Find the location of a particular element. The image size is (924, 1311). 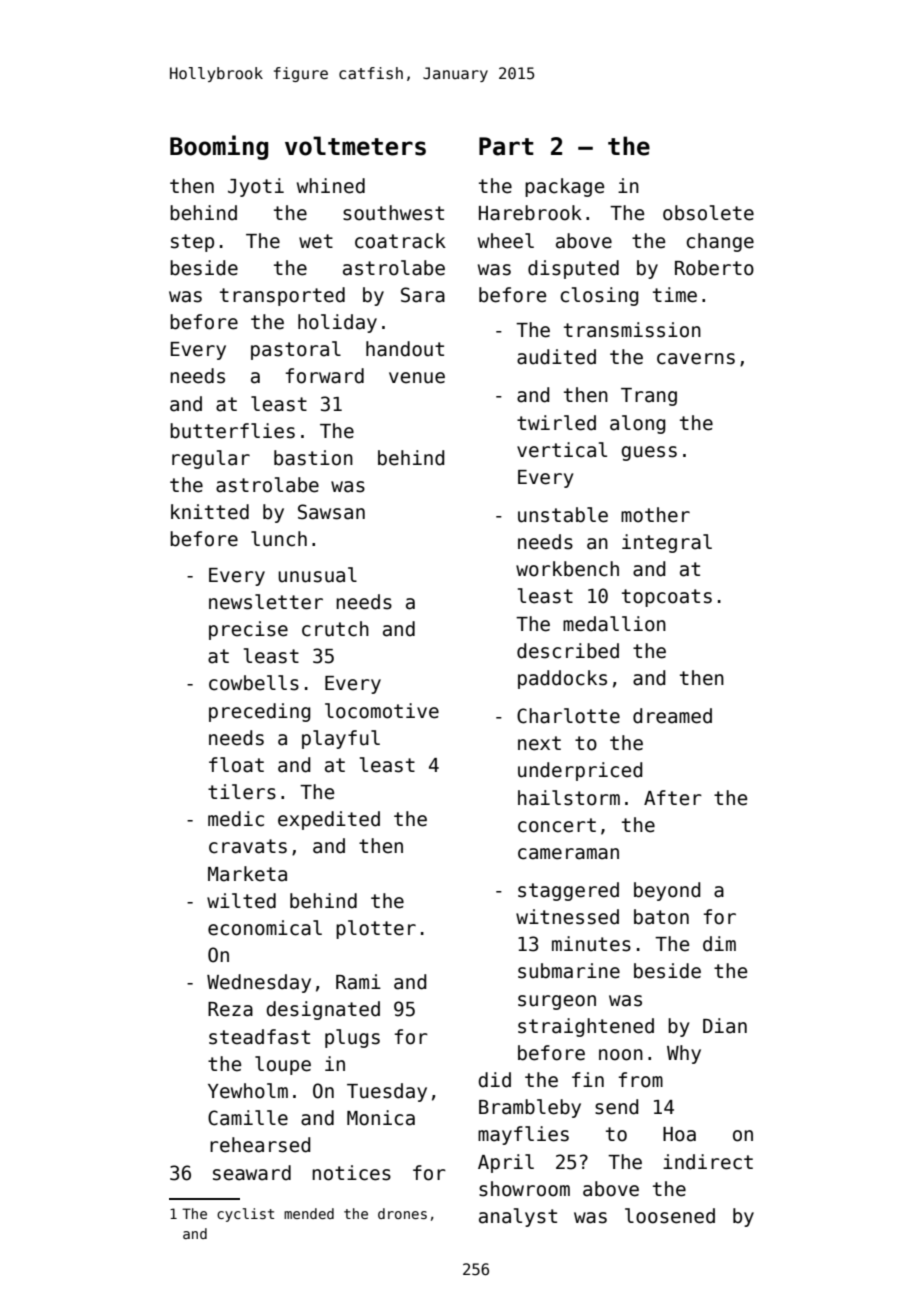

voltmeters is located at coordinates (355, 146).
